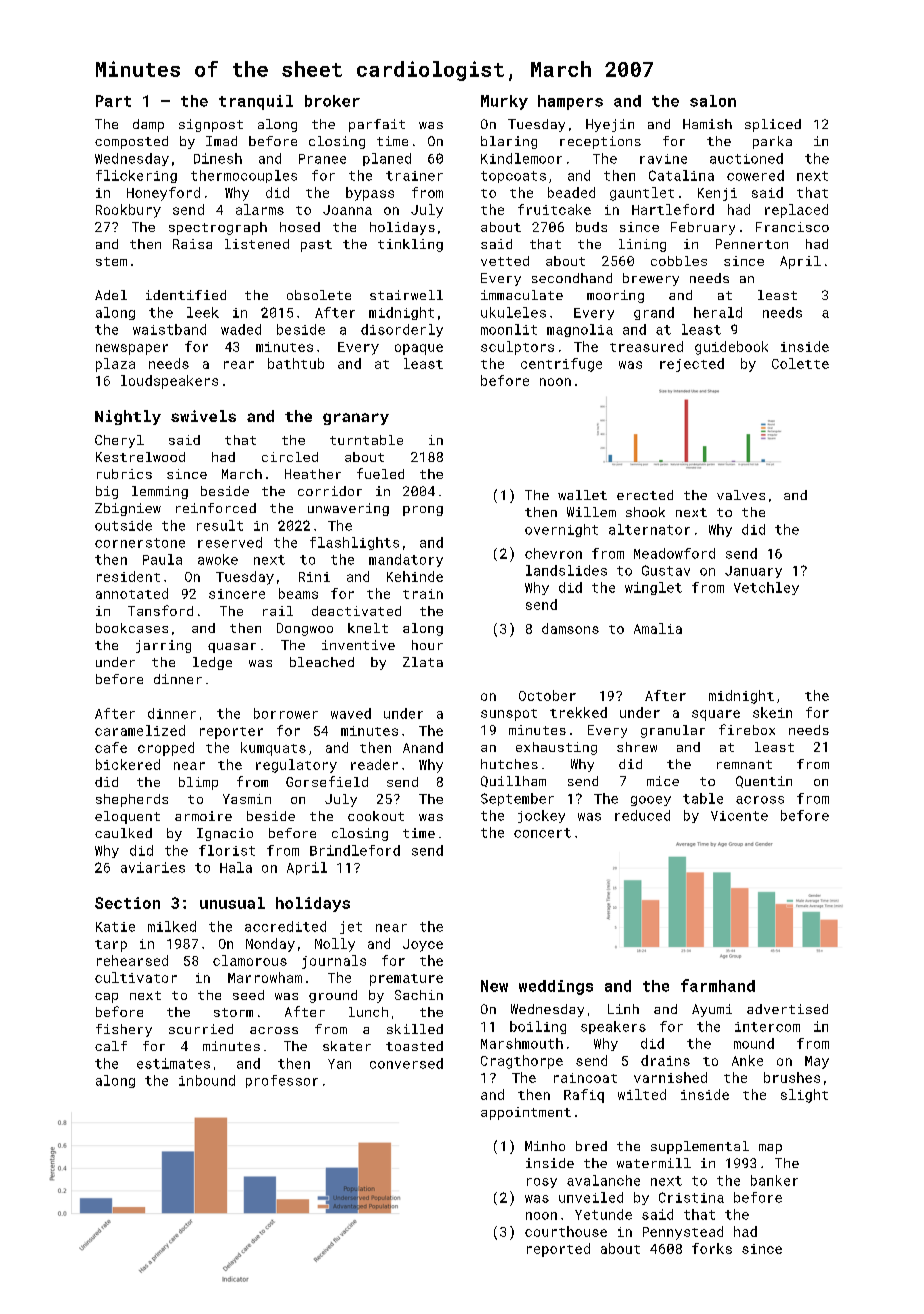 This screenshot has width=924, height=1314. What do you see at coordinates (207, 1080) in the screenshot?
I see `inbound` at bounding box center [207, 1080].
